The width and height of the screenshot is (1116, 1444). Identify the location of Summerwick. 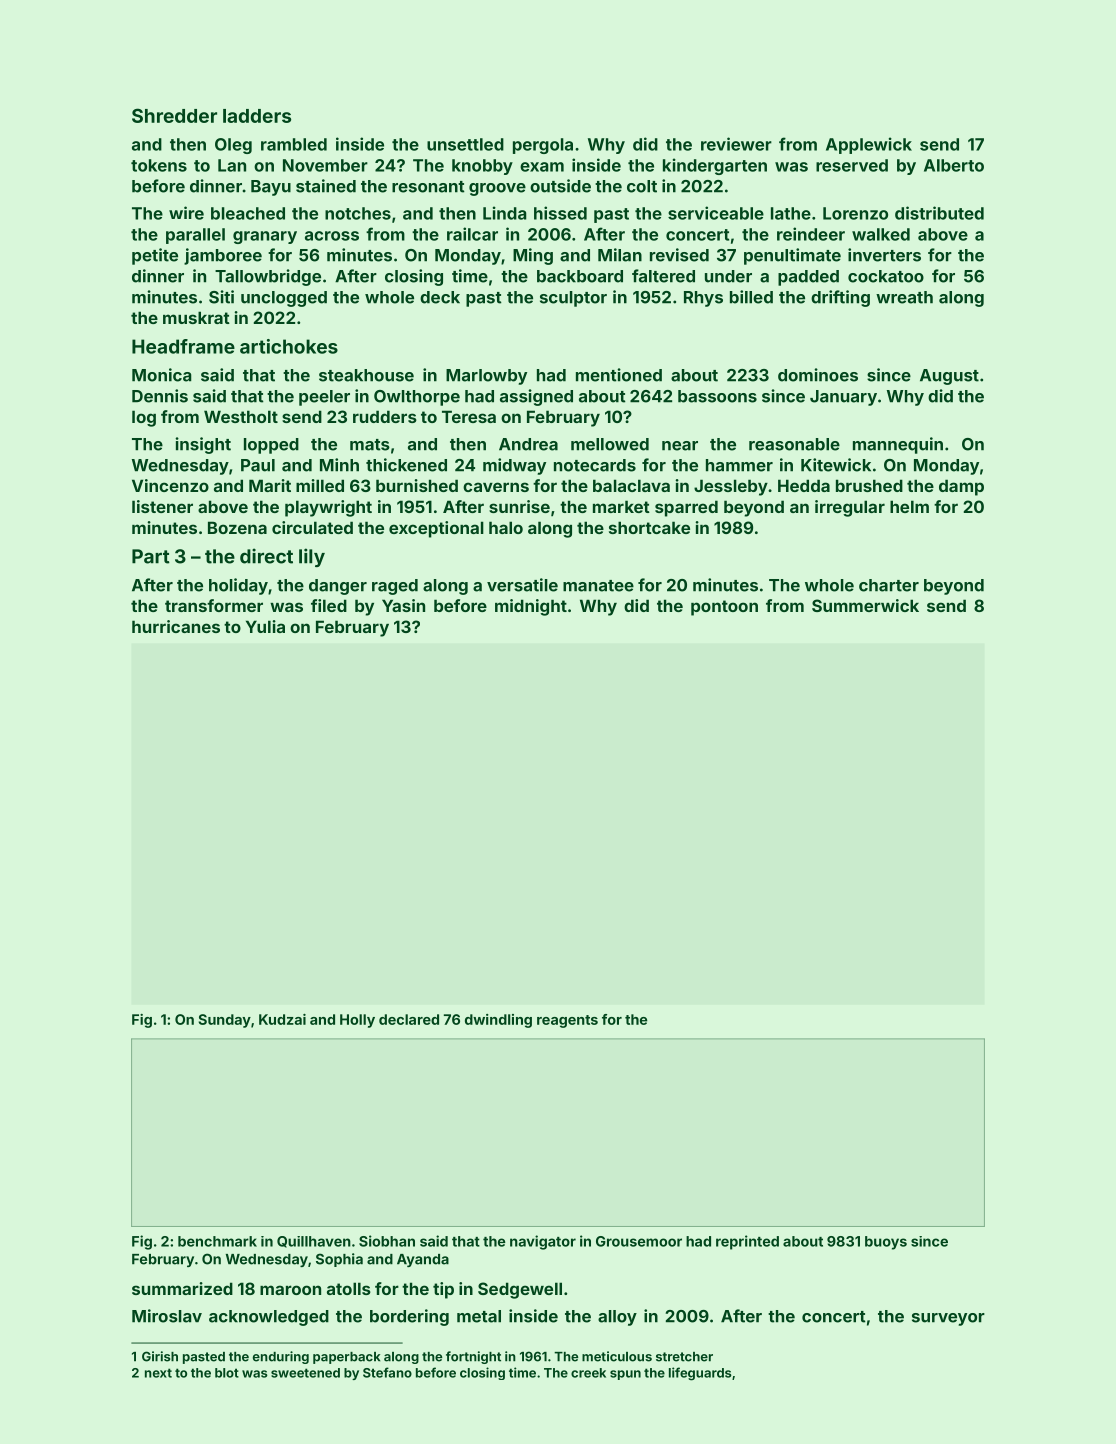
(865, 605).
